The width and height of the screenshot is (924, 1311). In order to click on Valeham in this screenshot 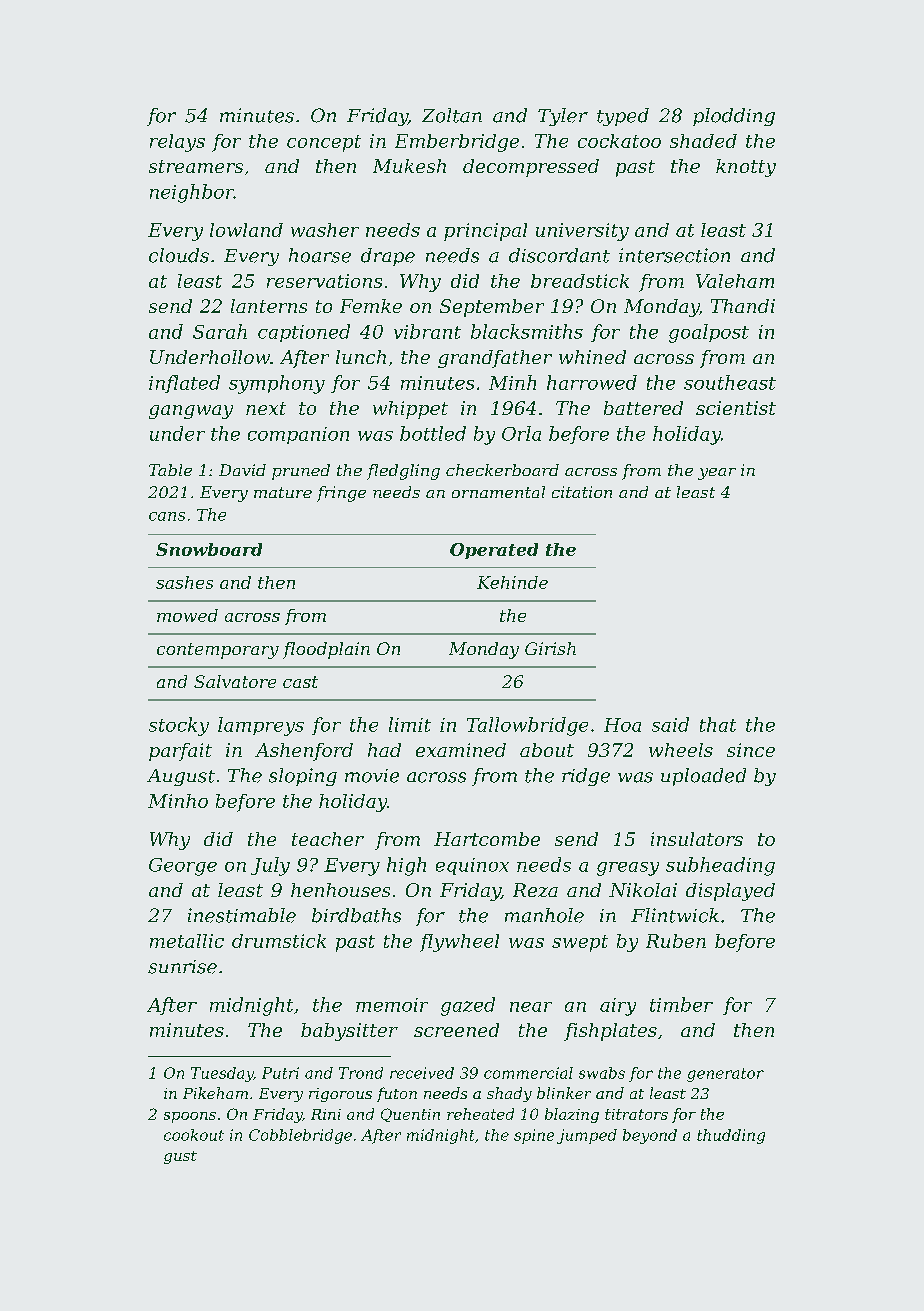, I will do `click(735, 281)`.
